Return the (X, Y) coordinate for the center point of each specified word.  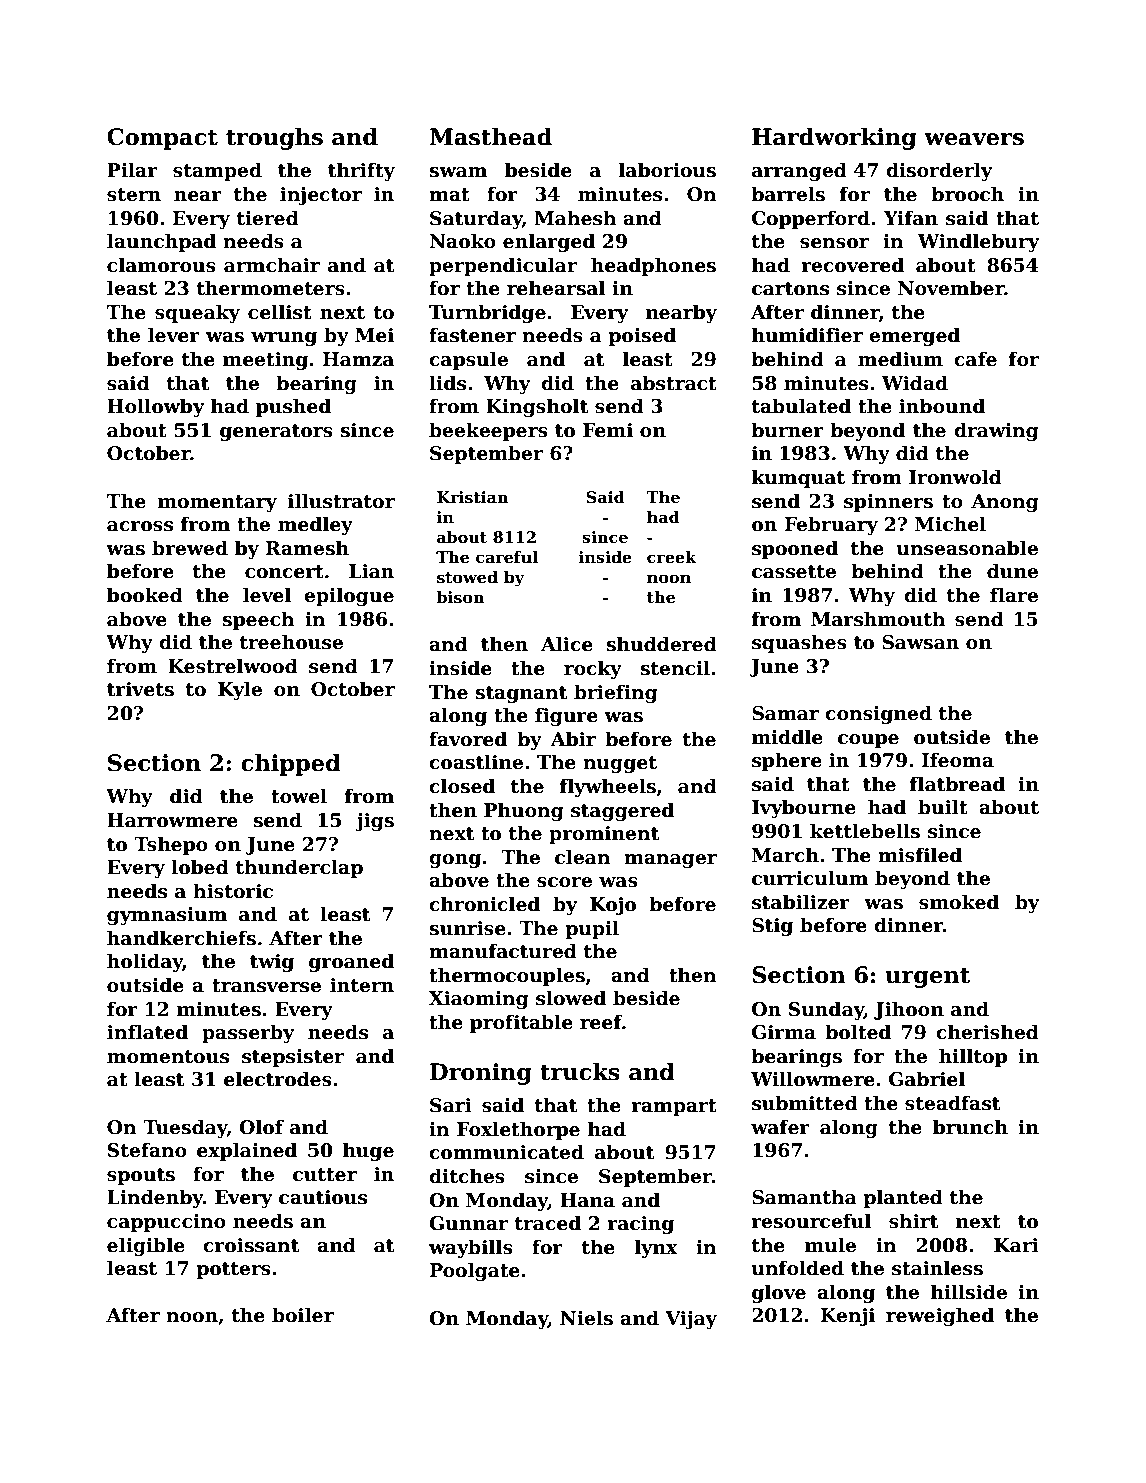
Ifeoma (958, 760)
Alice (567, 644)
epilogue (349, 596)
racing (641, 1225)
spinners (888, 503)
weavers (974, 139)
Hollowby (156, 407)
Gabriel (927, 1079)
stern (134, 195)
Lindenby (155, 1198)
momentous (168, 1057)
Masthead (491, 137)
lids (447, 383)
